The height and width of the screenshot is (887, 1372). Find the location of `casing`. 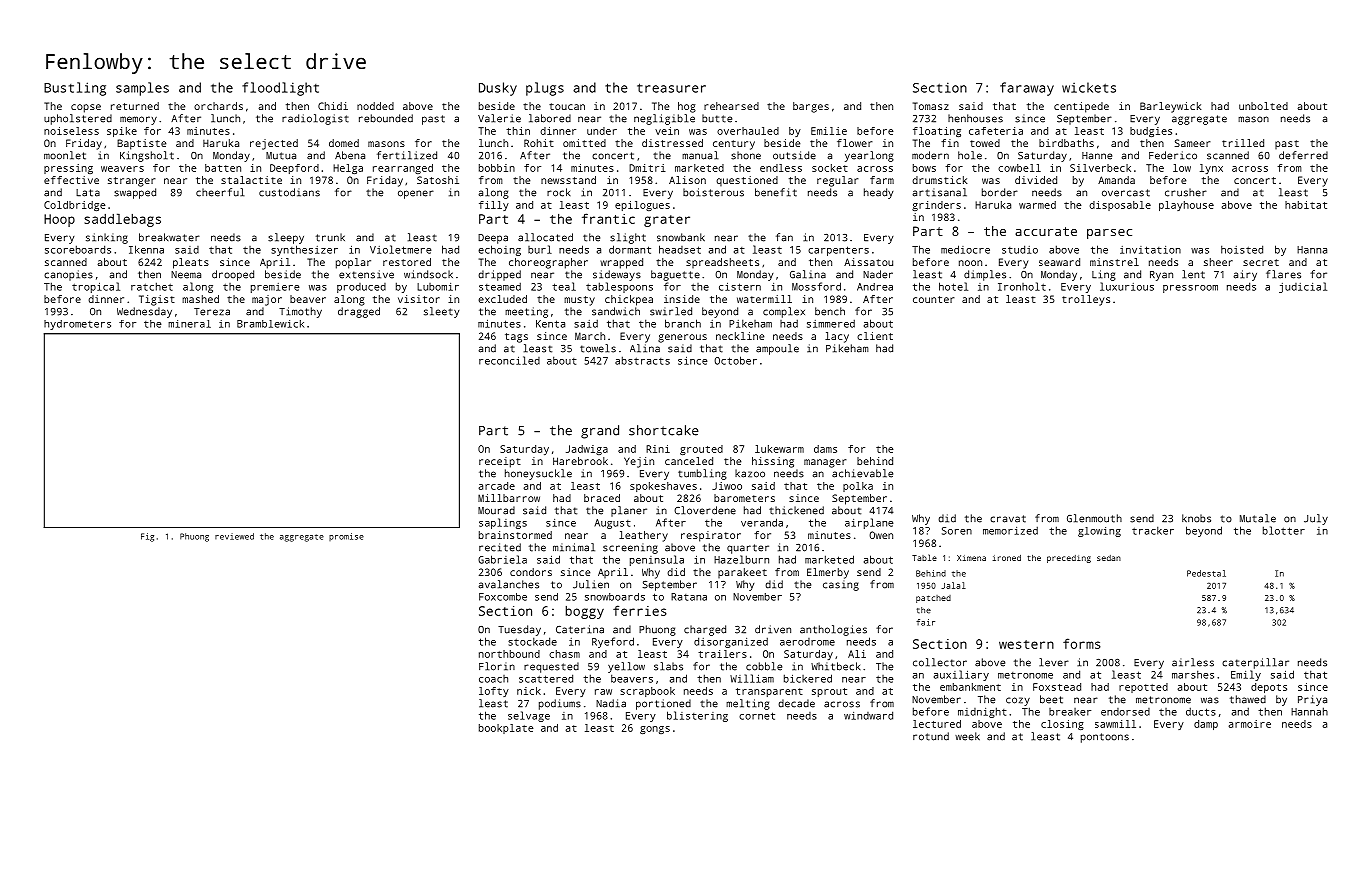

casing is located at coordinates (841, 585).
